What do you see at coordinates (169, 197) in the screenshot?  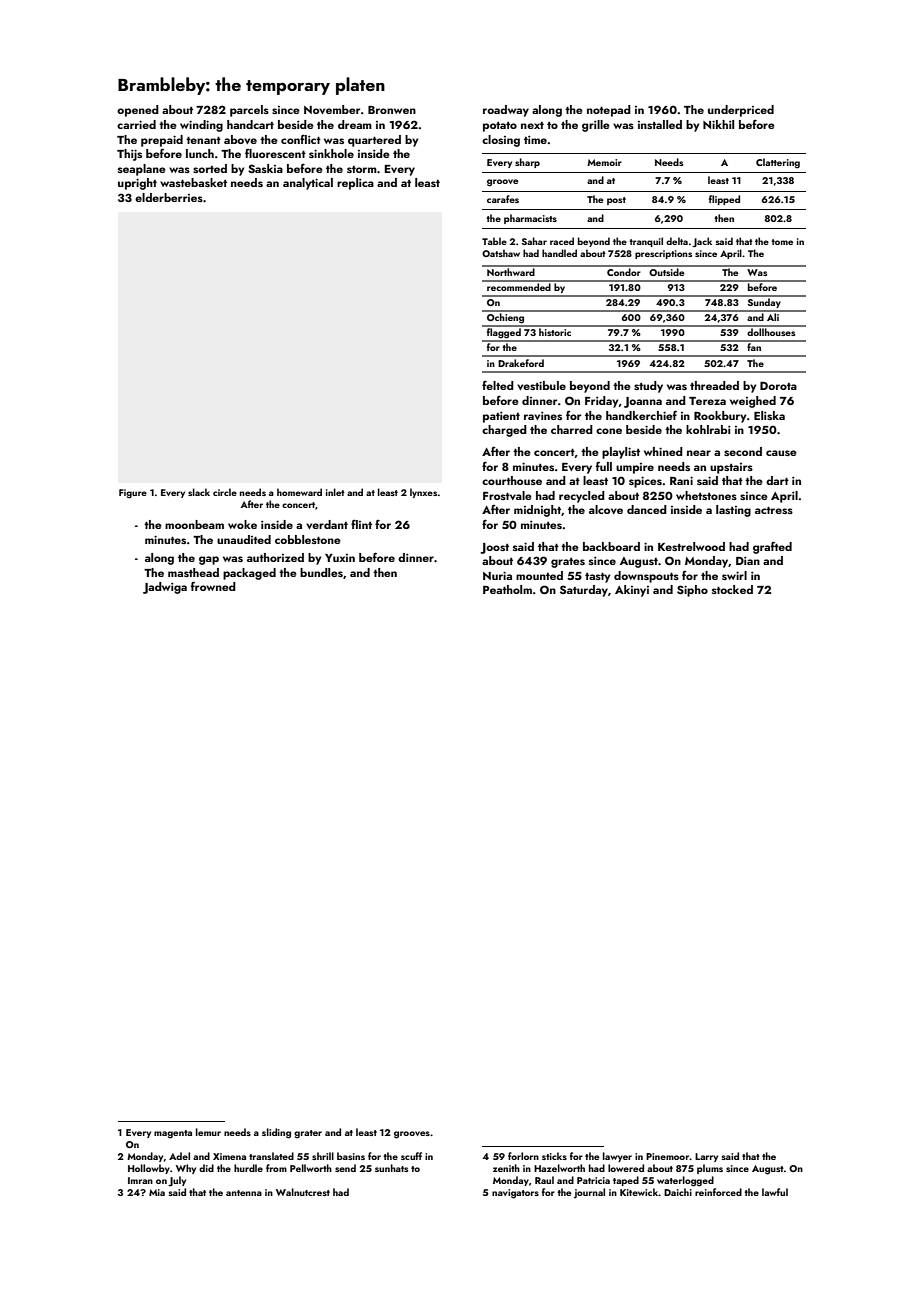 I see `elderberries` at bounding box center [169, 197].
